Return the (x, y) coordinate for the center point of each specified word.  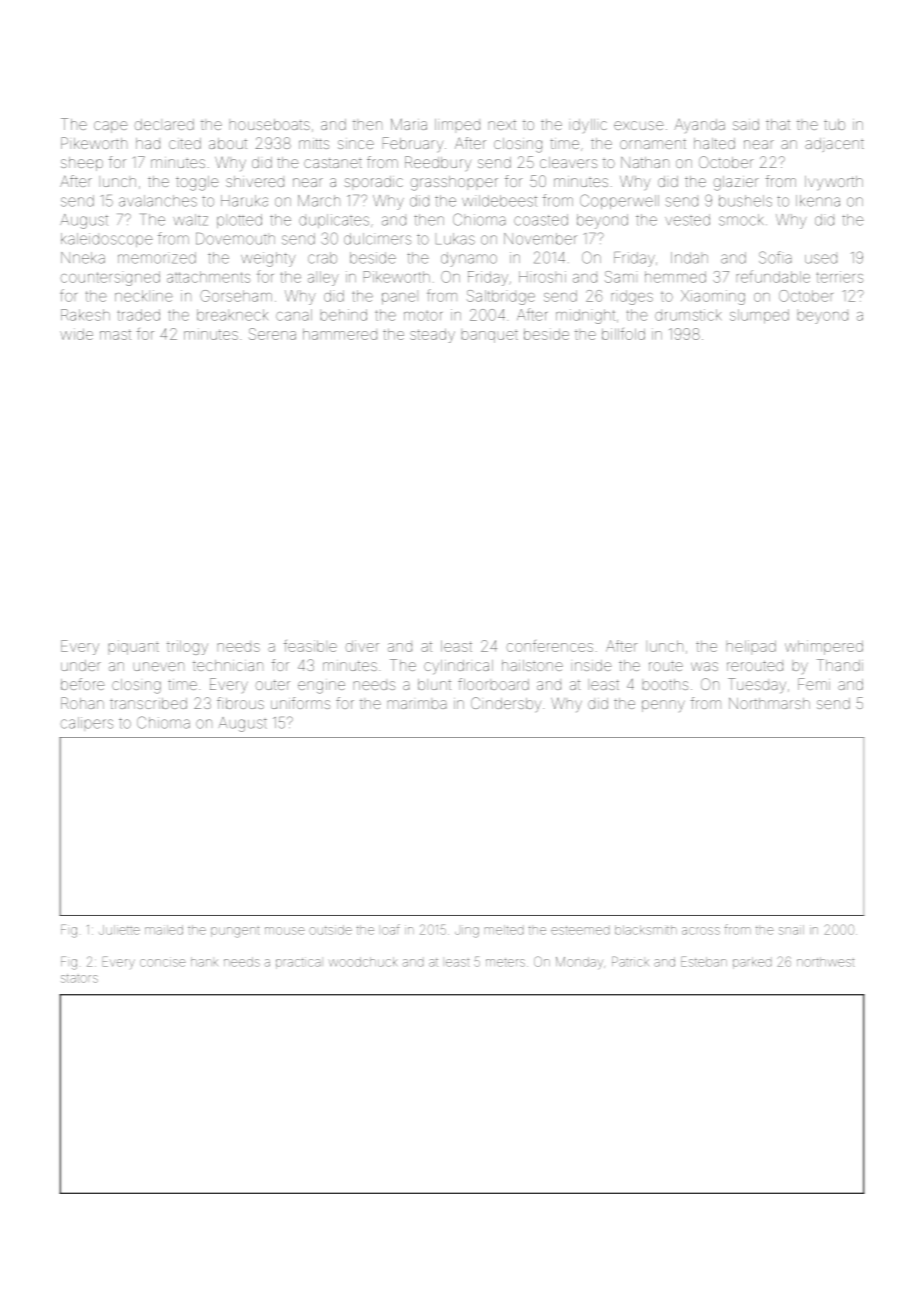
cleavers (568, 162)
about (228, 143)
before (82, 684)
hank (204, 962)
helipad (751, 646)
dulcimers (377, 239)
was (704, 666)
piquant (134, 647)
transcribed (148, 703)
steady (432, 336)
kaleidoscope (107, 240)
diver (362, 646)
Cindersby (506, 704)
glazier (736, 183)
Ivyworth (834, 183)
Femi (814, 684)
